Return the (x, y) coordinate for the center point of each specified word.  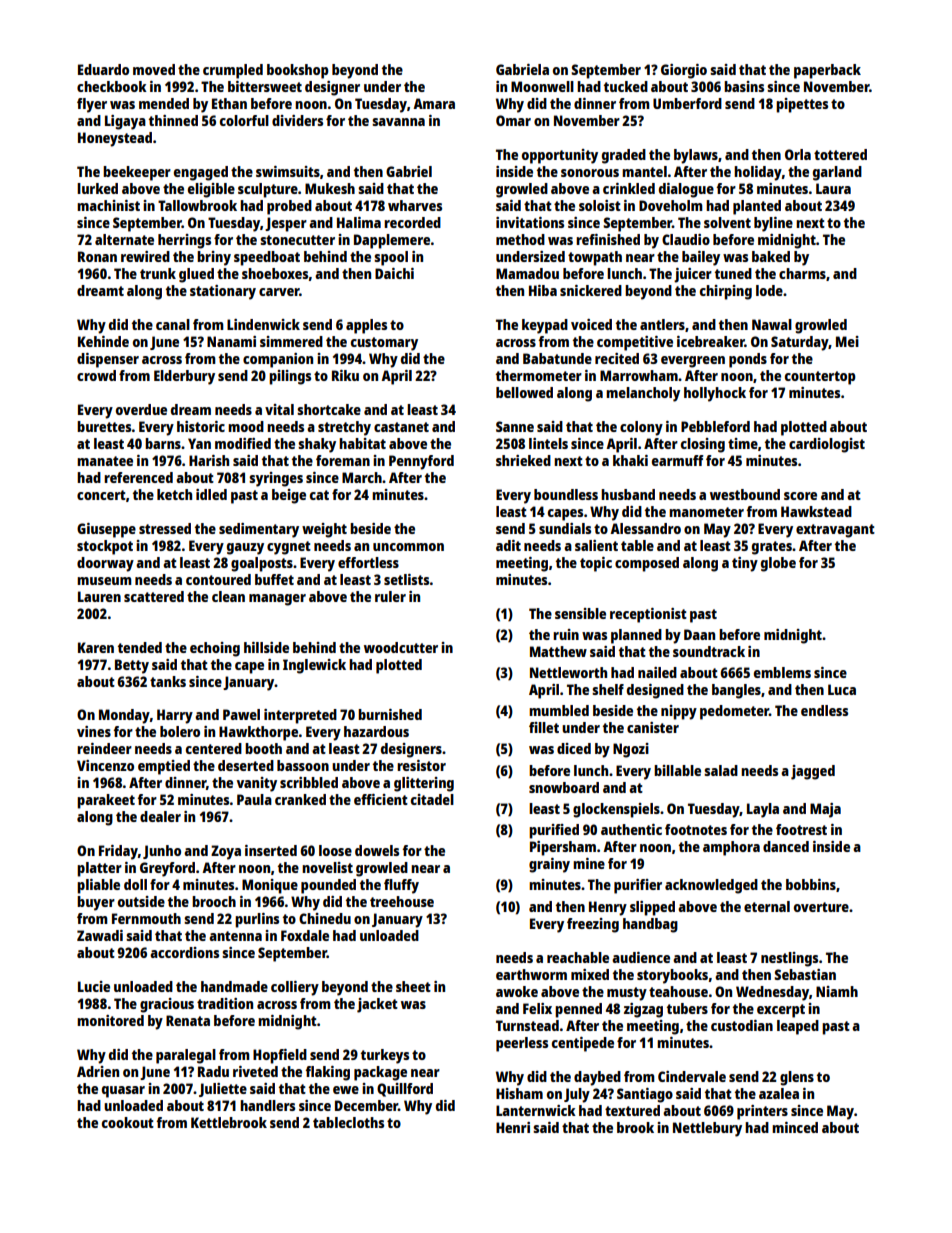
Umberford (687, 103)
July (577, 1095)
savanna (398, 122)
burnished (390, 714)
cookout (128, 1122)
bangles (736, 691)
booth (263, 748)
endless (824, 710)
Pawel (241, 714)
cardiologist (827, 445)
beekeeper (137, 173)
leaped (798, 1027)
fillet (544, 727)
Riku (345, 375)
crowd (96, 375)
